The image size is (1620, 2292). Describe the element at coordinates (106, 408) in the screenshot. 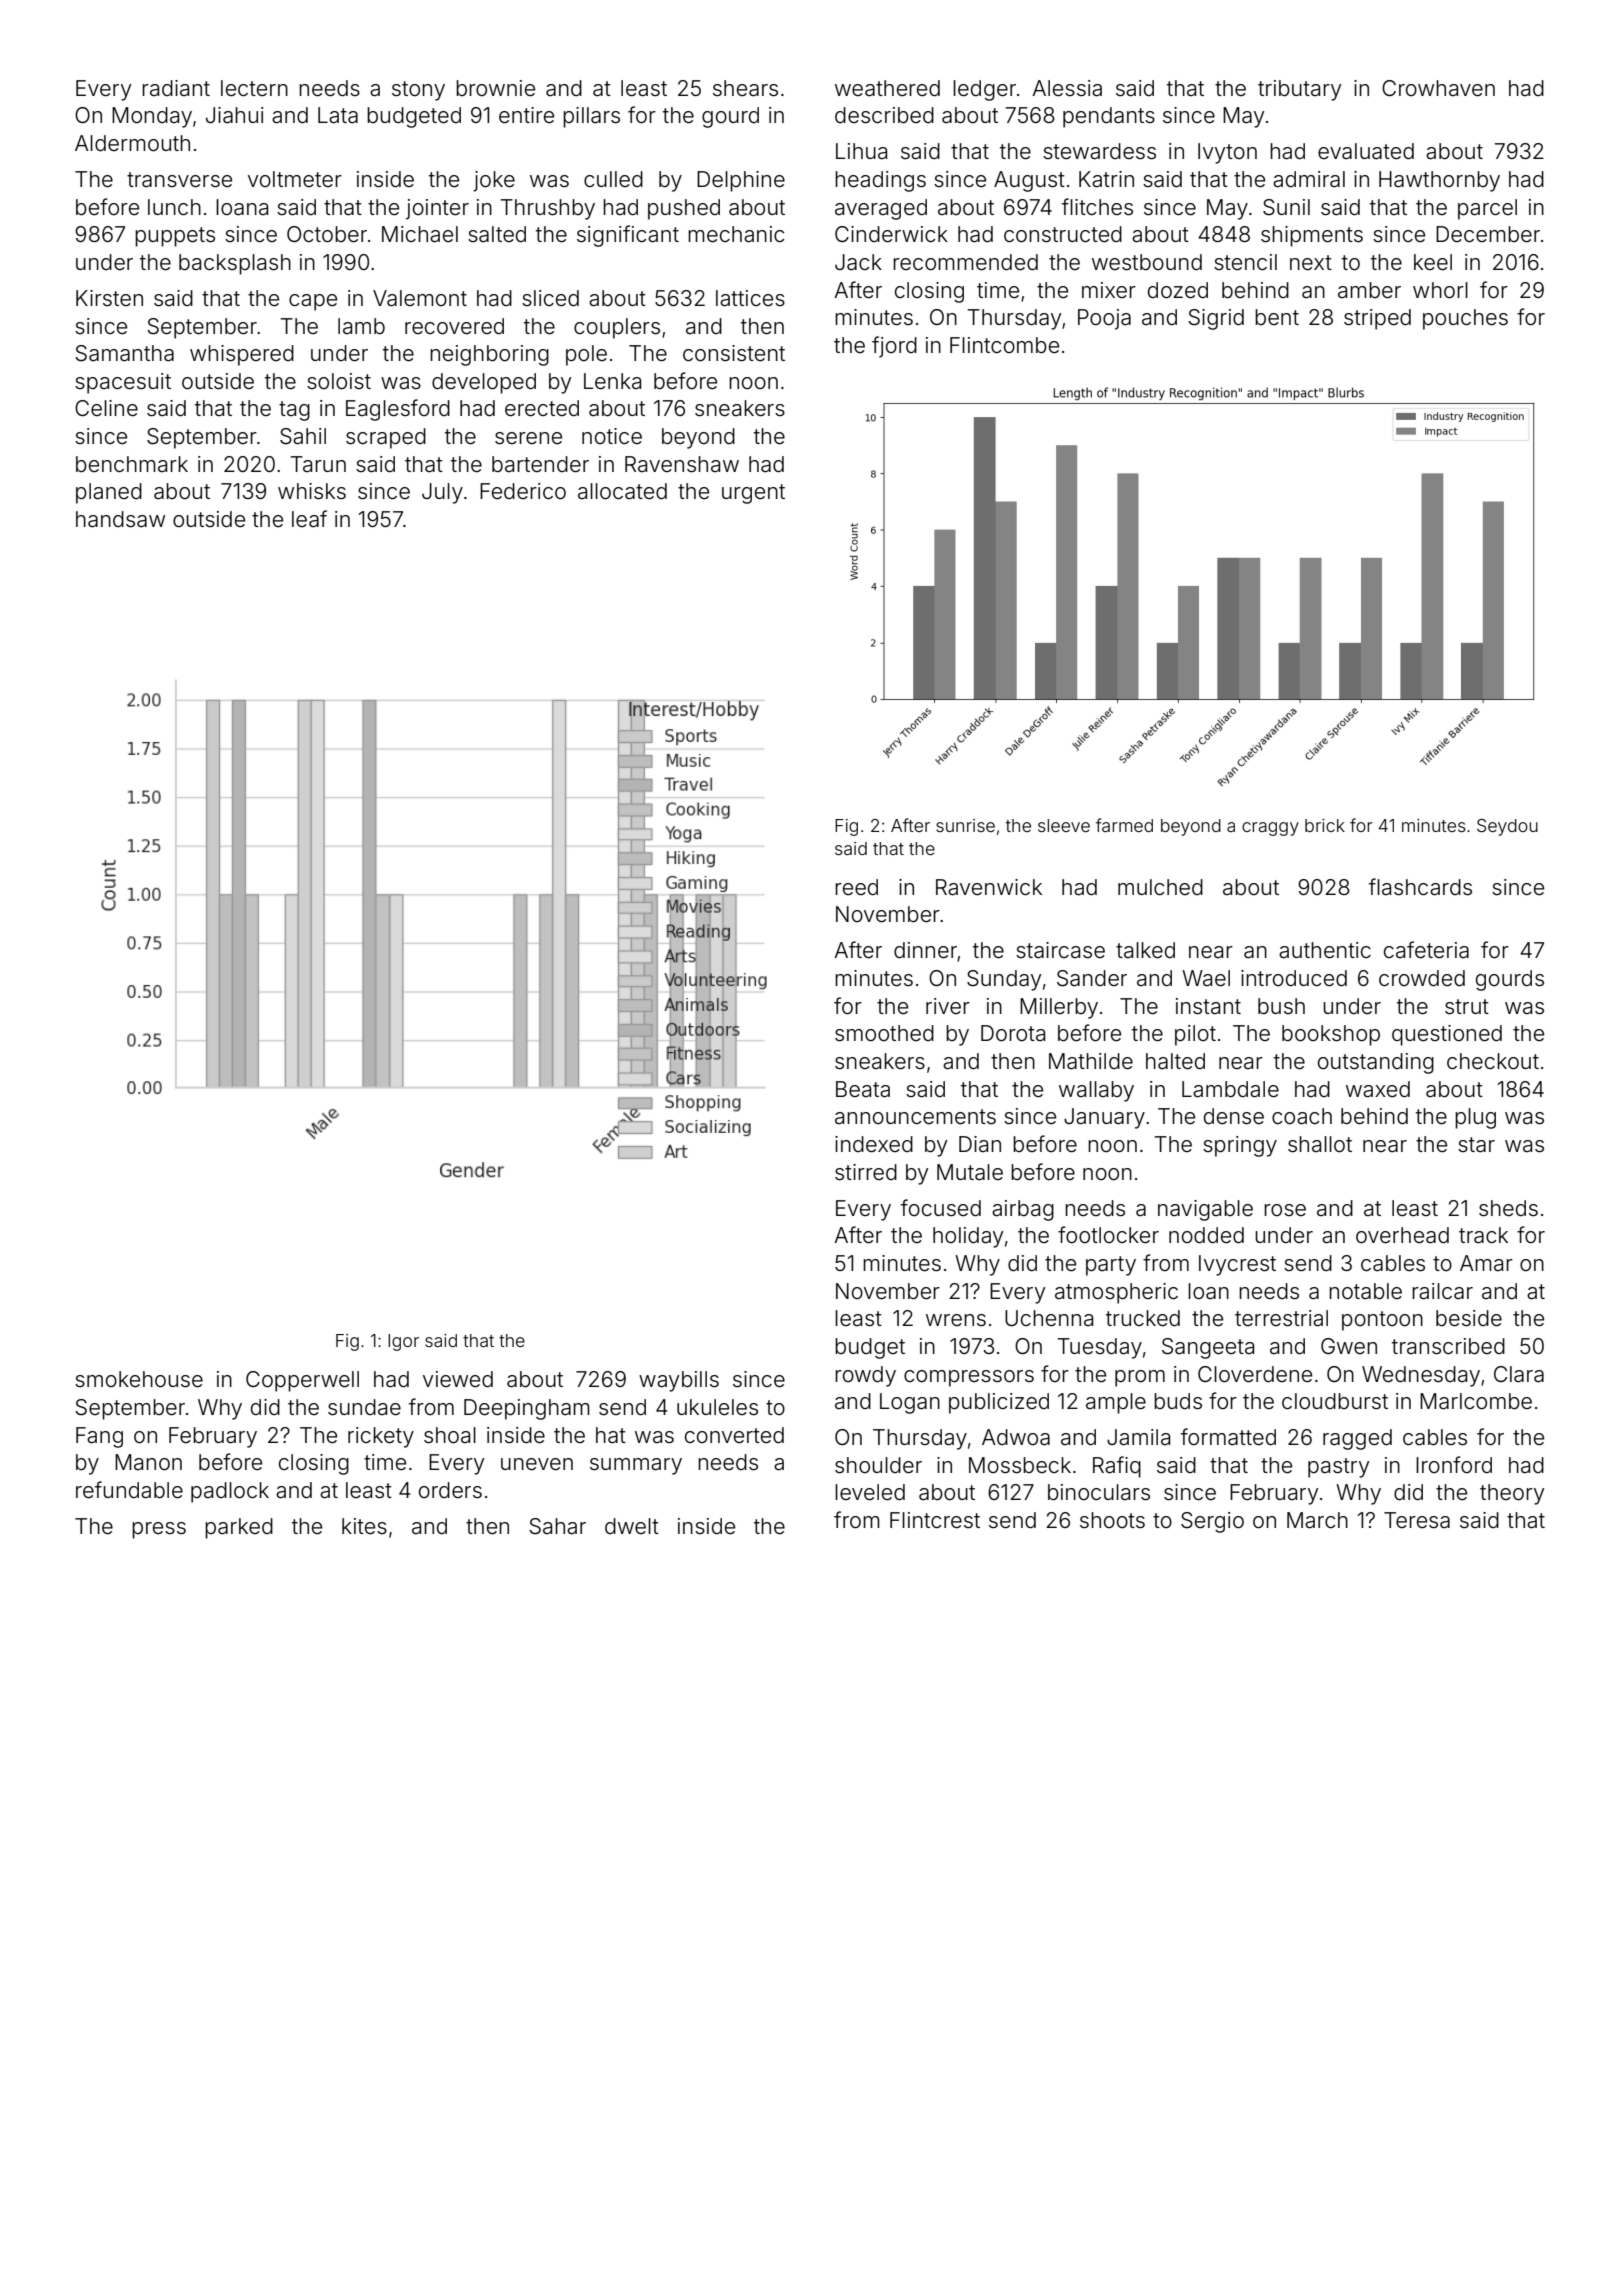

I see `Celine` at that location.
